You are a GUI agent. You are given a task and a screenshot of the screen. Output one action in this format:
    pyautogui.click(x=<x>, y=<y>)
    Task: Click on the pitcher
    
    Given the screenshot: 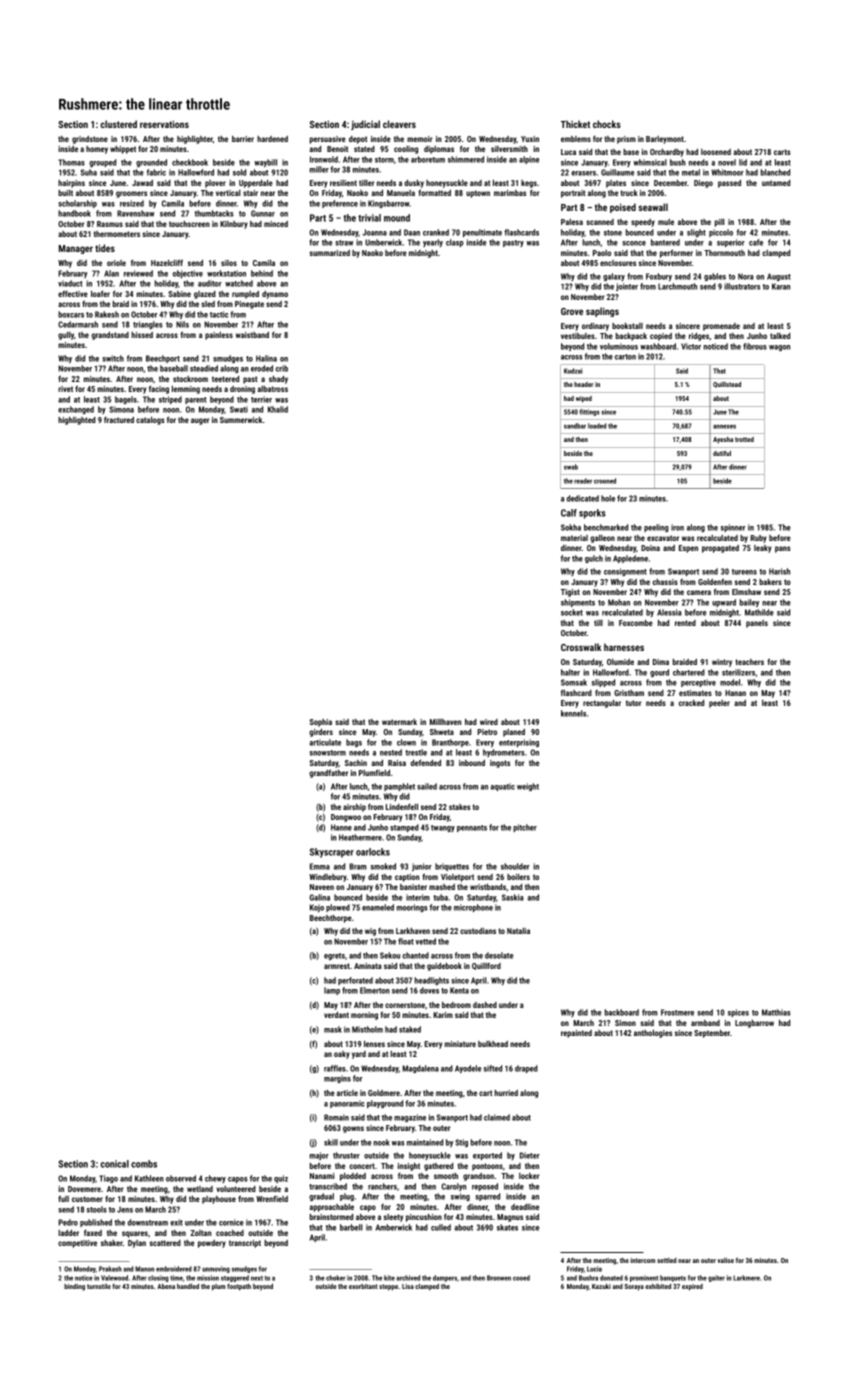 What is the action you would take?
    pyautogui.click(x=525, y=828)
